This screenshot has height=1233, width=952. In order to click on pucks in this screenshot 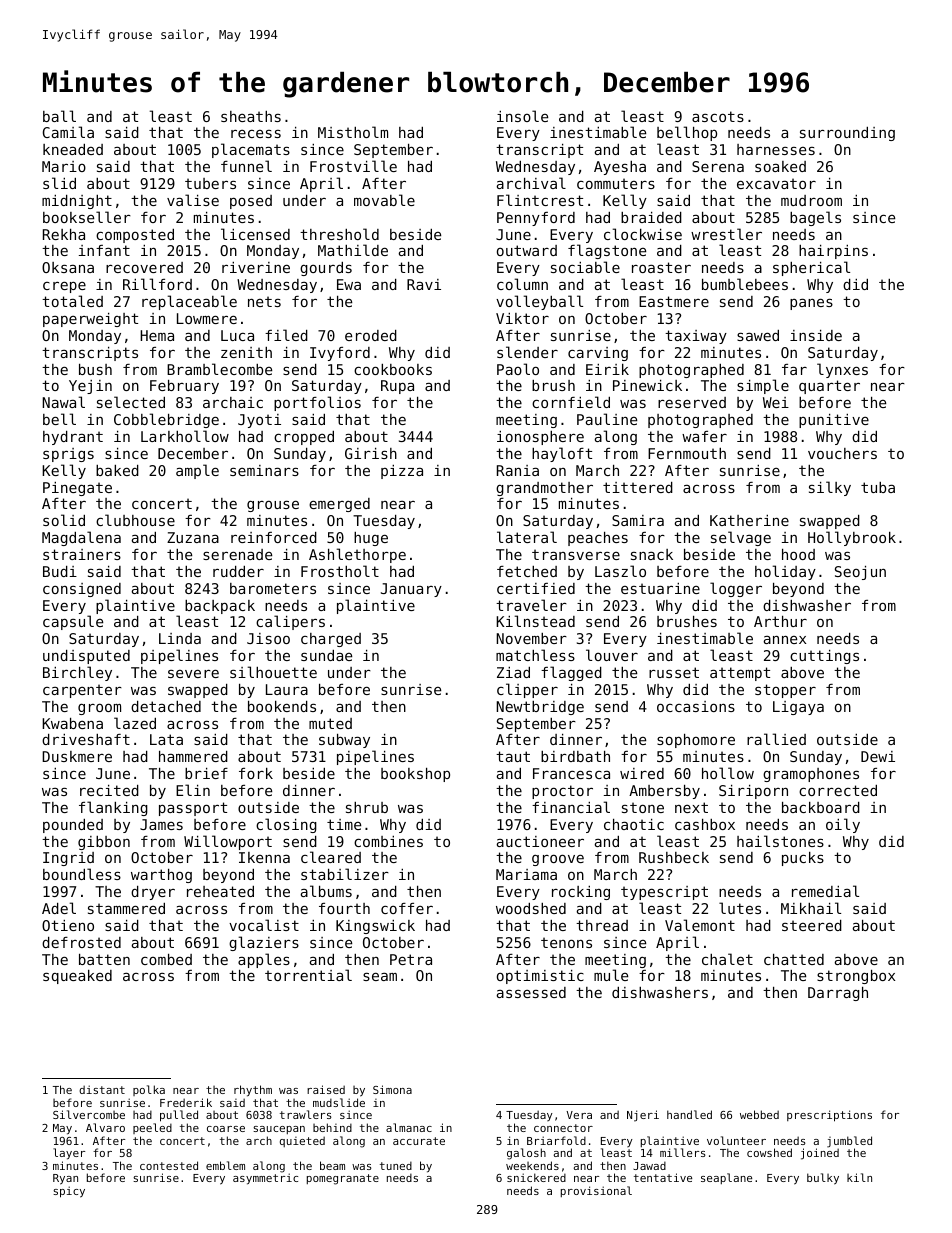, I will do `click(803, 859)`.
